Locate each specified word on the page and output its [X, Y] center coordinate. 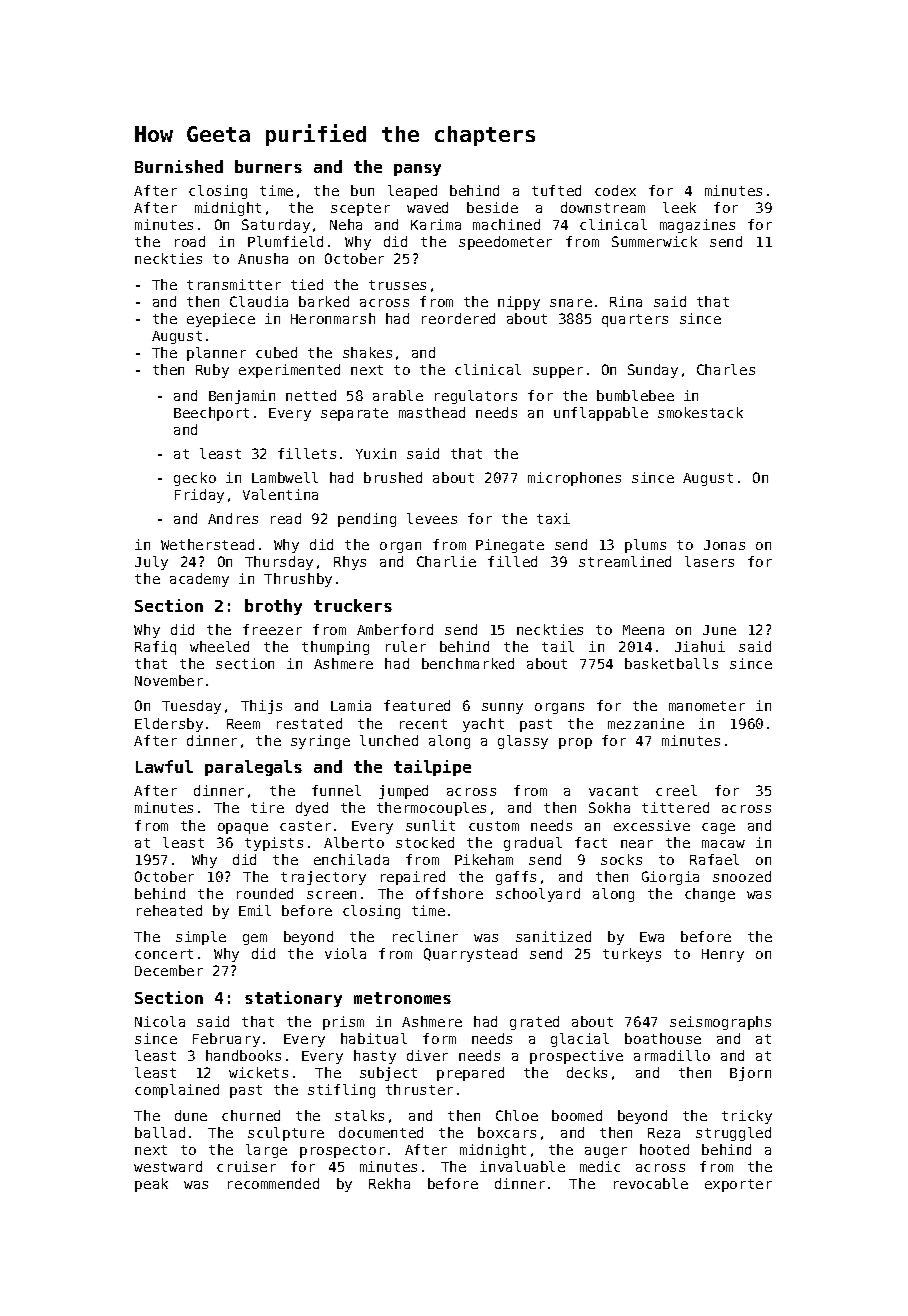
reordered [458, 318]
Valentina [280, 494]
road [190, 241]
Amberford [395, 629]
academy [199, 580]
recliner [425, 936]
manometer [707, 706]
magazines [697, 226]
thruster [419, 1089]
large [266, 1151]
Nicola [160, 1021]
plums [645, 546]
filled [512, 561]
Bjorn [750, 1074]
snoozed [742, 876]
